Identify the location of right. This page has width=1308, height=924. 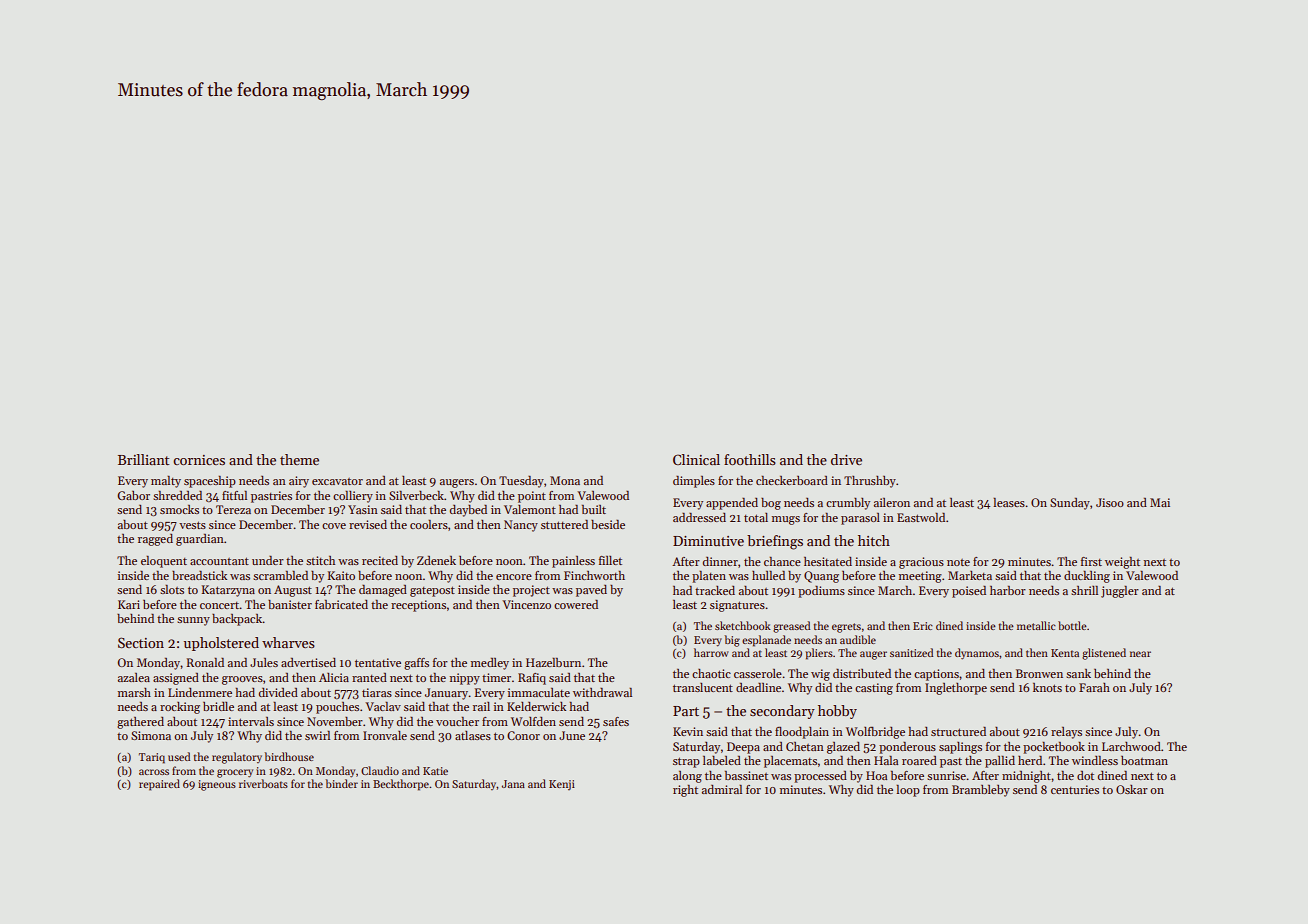
(685, 791).
